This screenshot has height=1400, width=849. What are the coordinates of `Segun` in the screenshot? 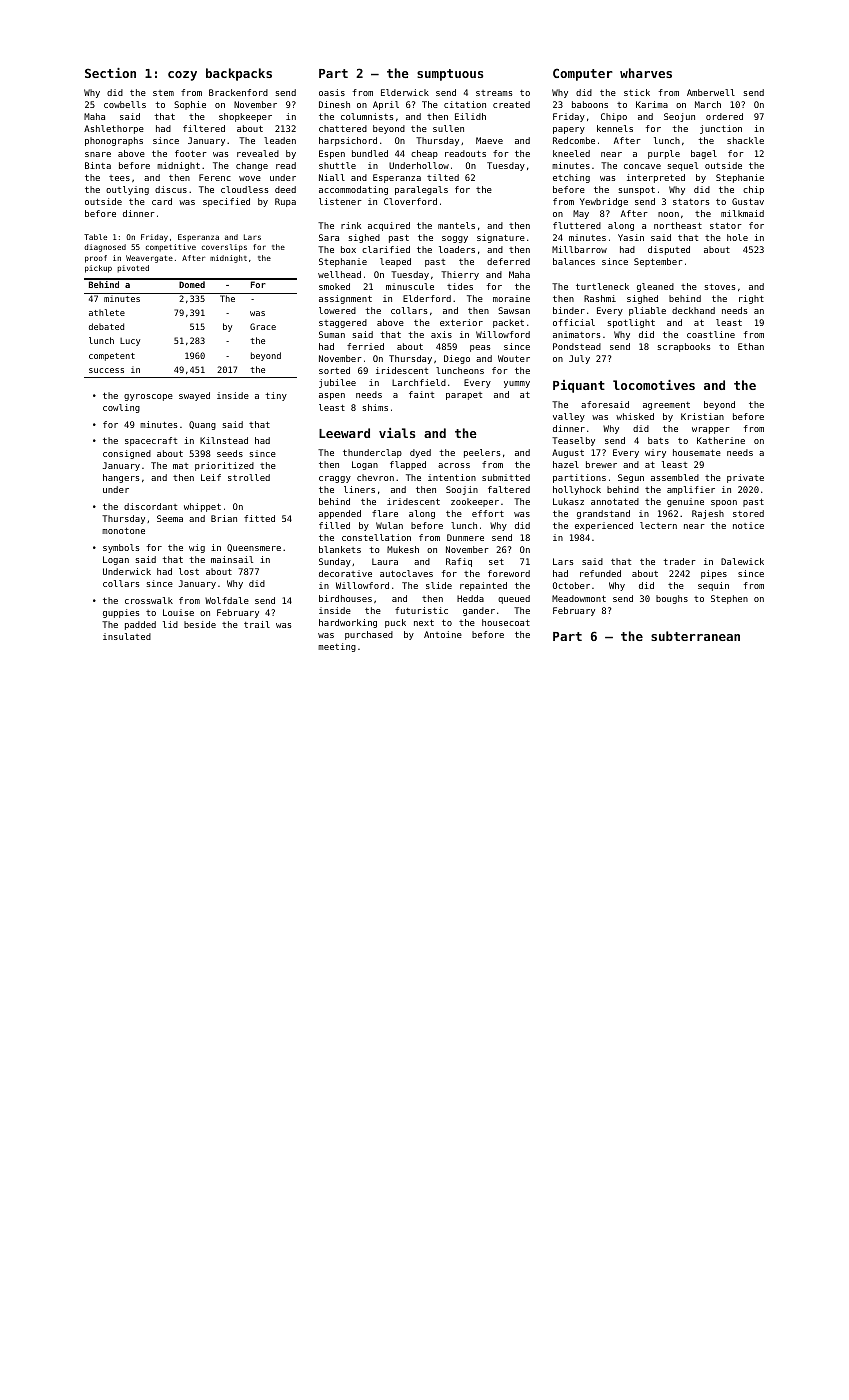 It's located at (631, 478).
